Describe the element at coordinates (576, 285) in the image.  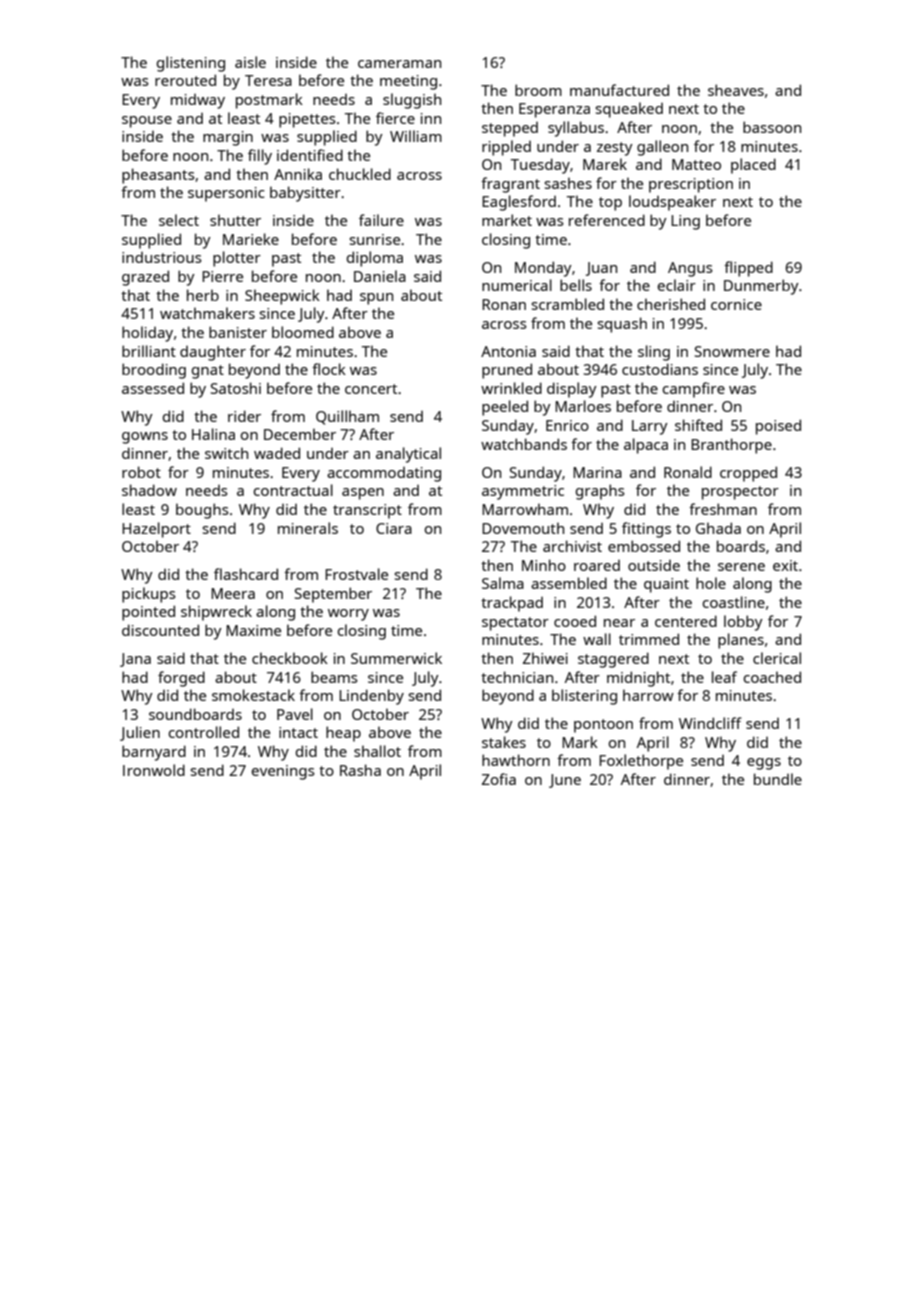
I see `bells` at that location.
